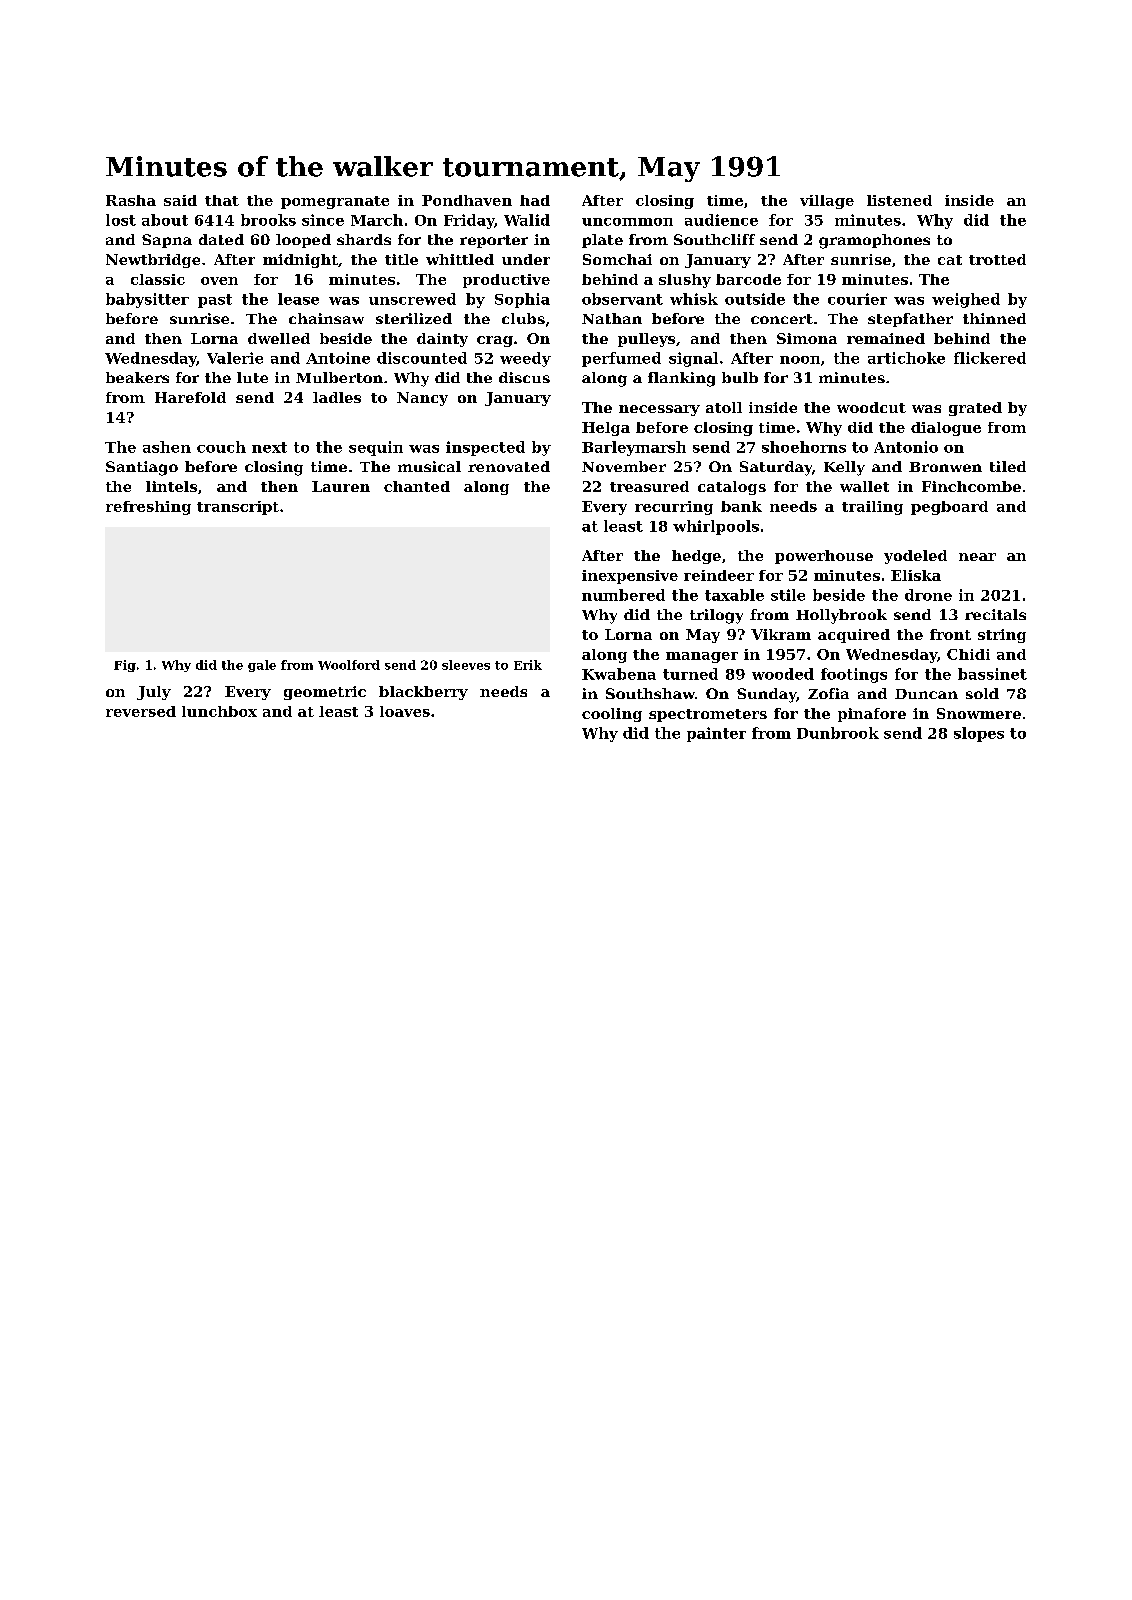 The width and height of the screenshot is (1132, 1600). What do you see at coordinates (341, 486) in the screenshot?
I see `Lauren` at bounding box center [341, 486].
